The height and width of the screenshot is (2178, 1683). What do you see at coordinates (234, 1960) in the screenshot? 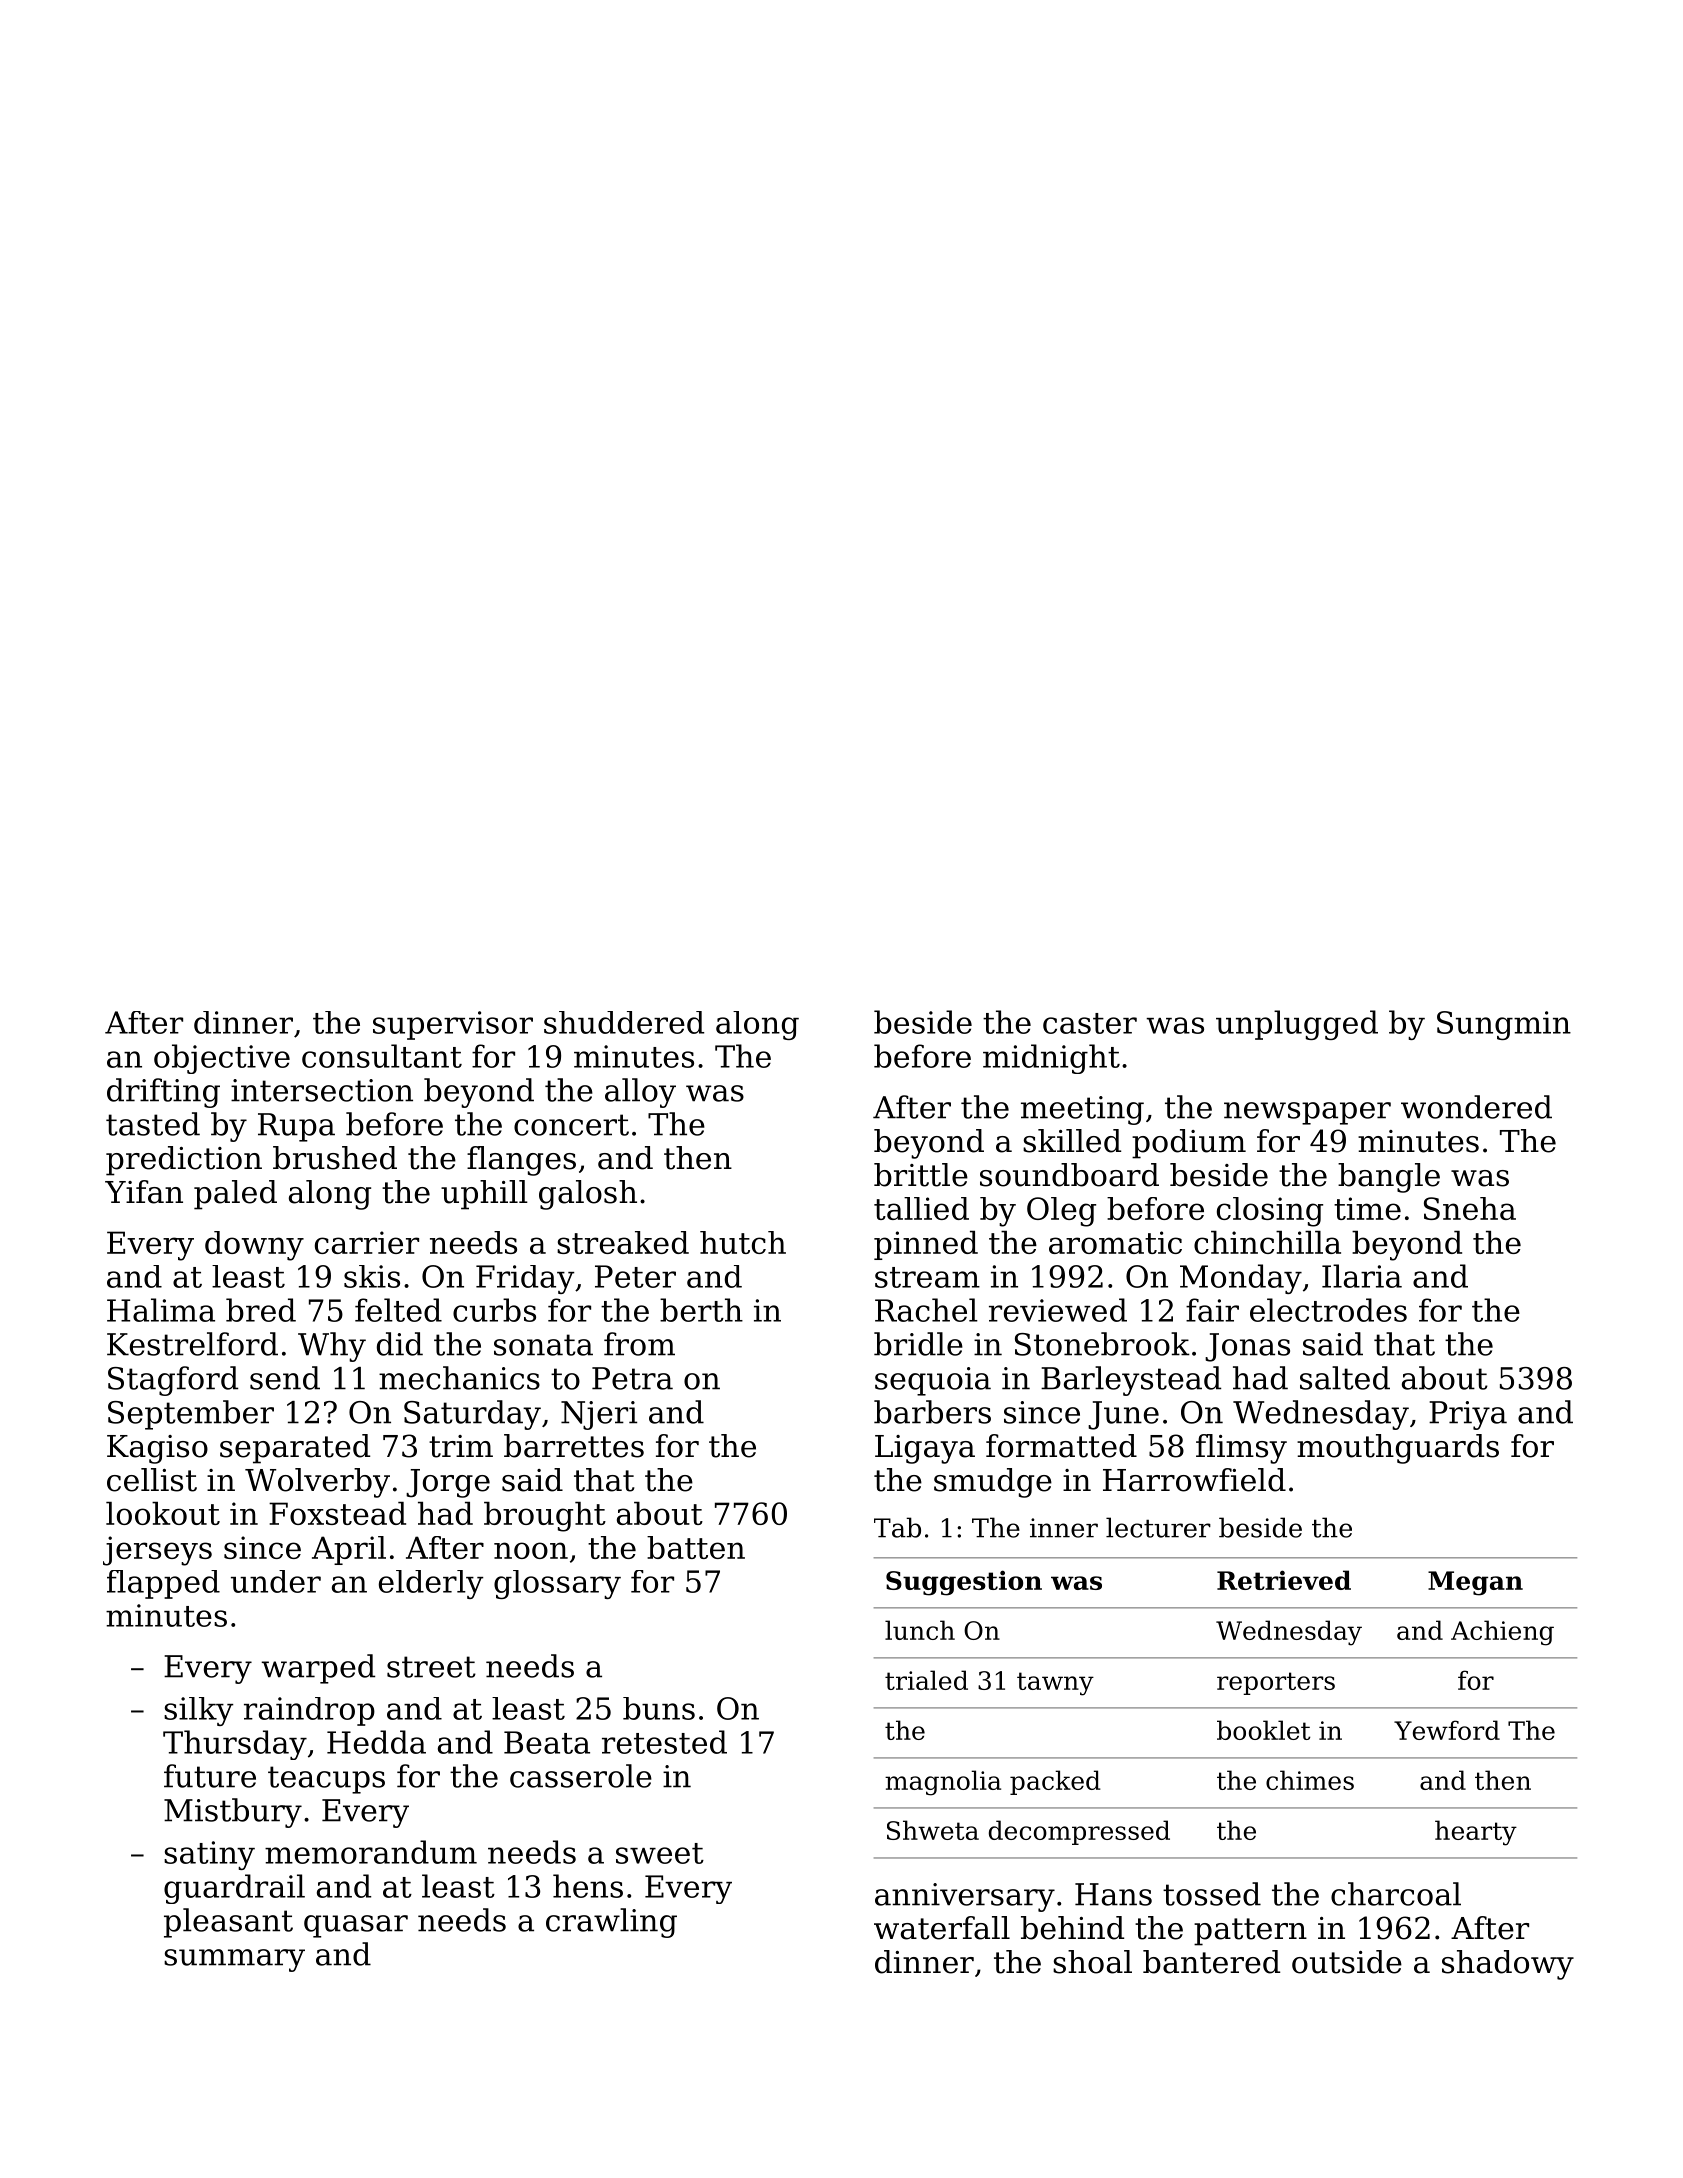
I see `summary` at bounding box center [234, 1960].
